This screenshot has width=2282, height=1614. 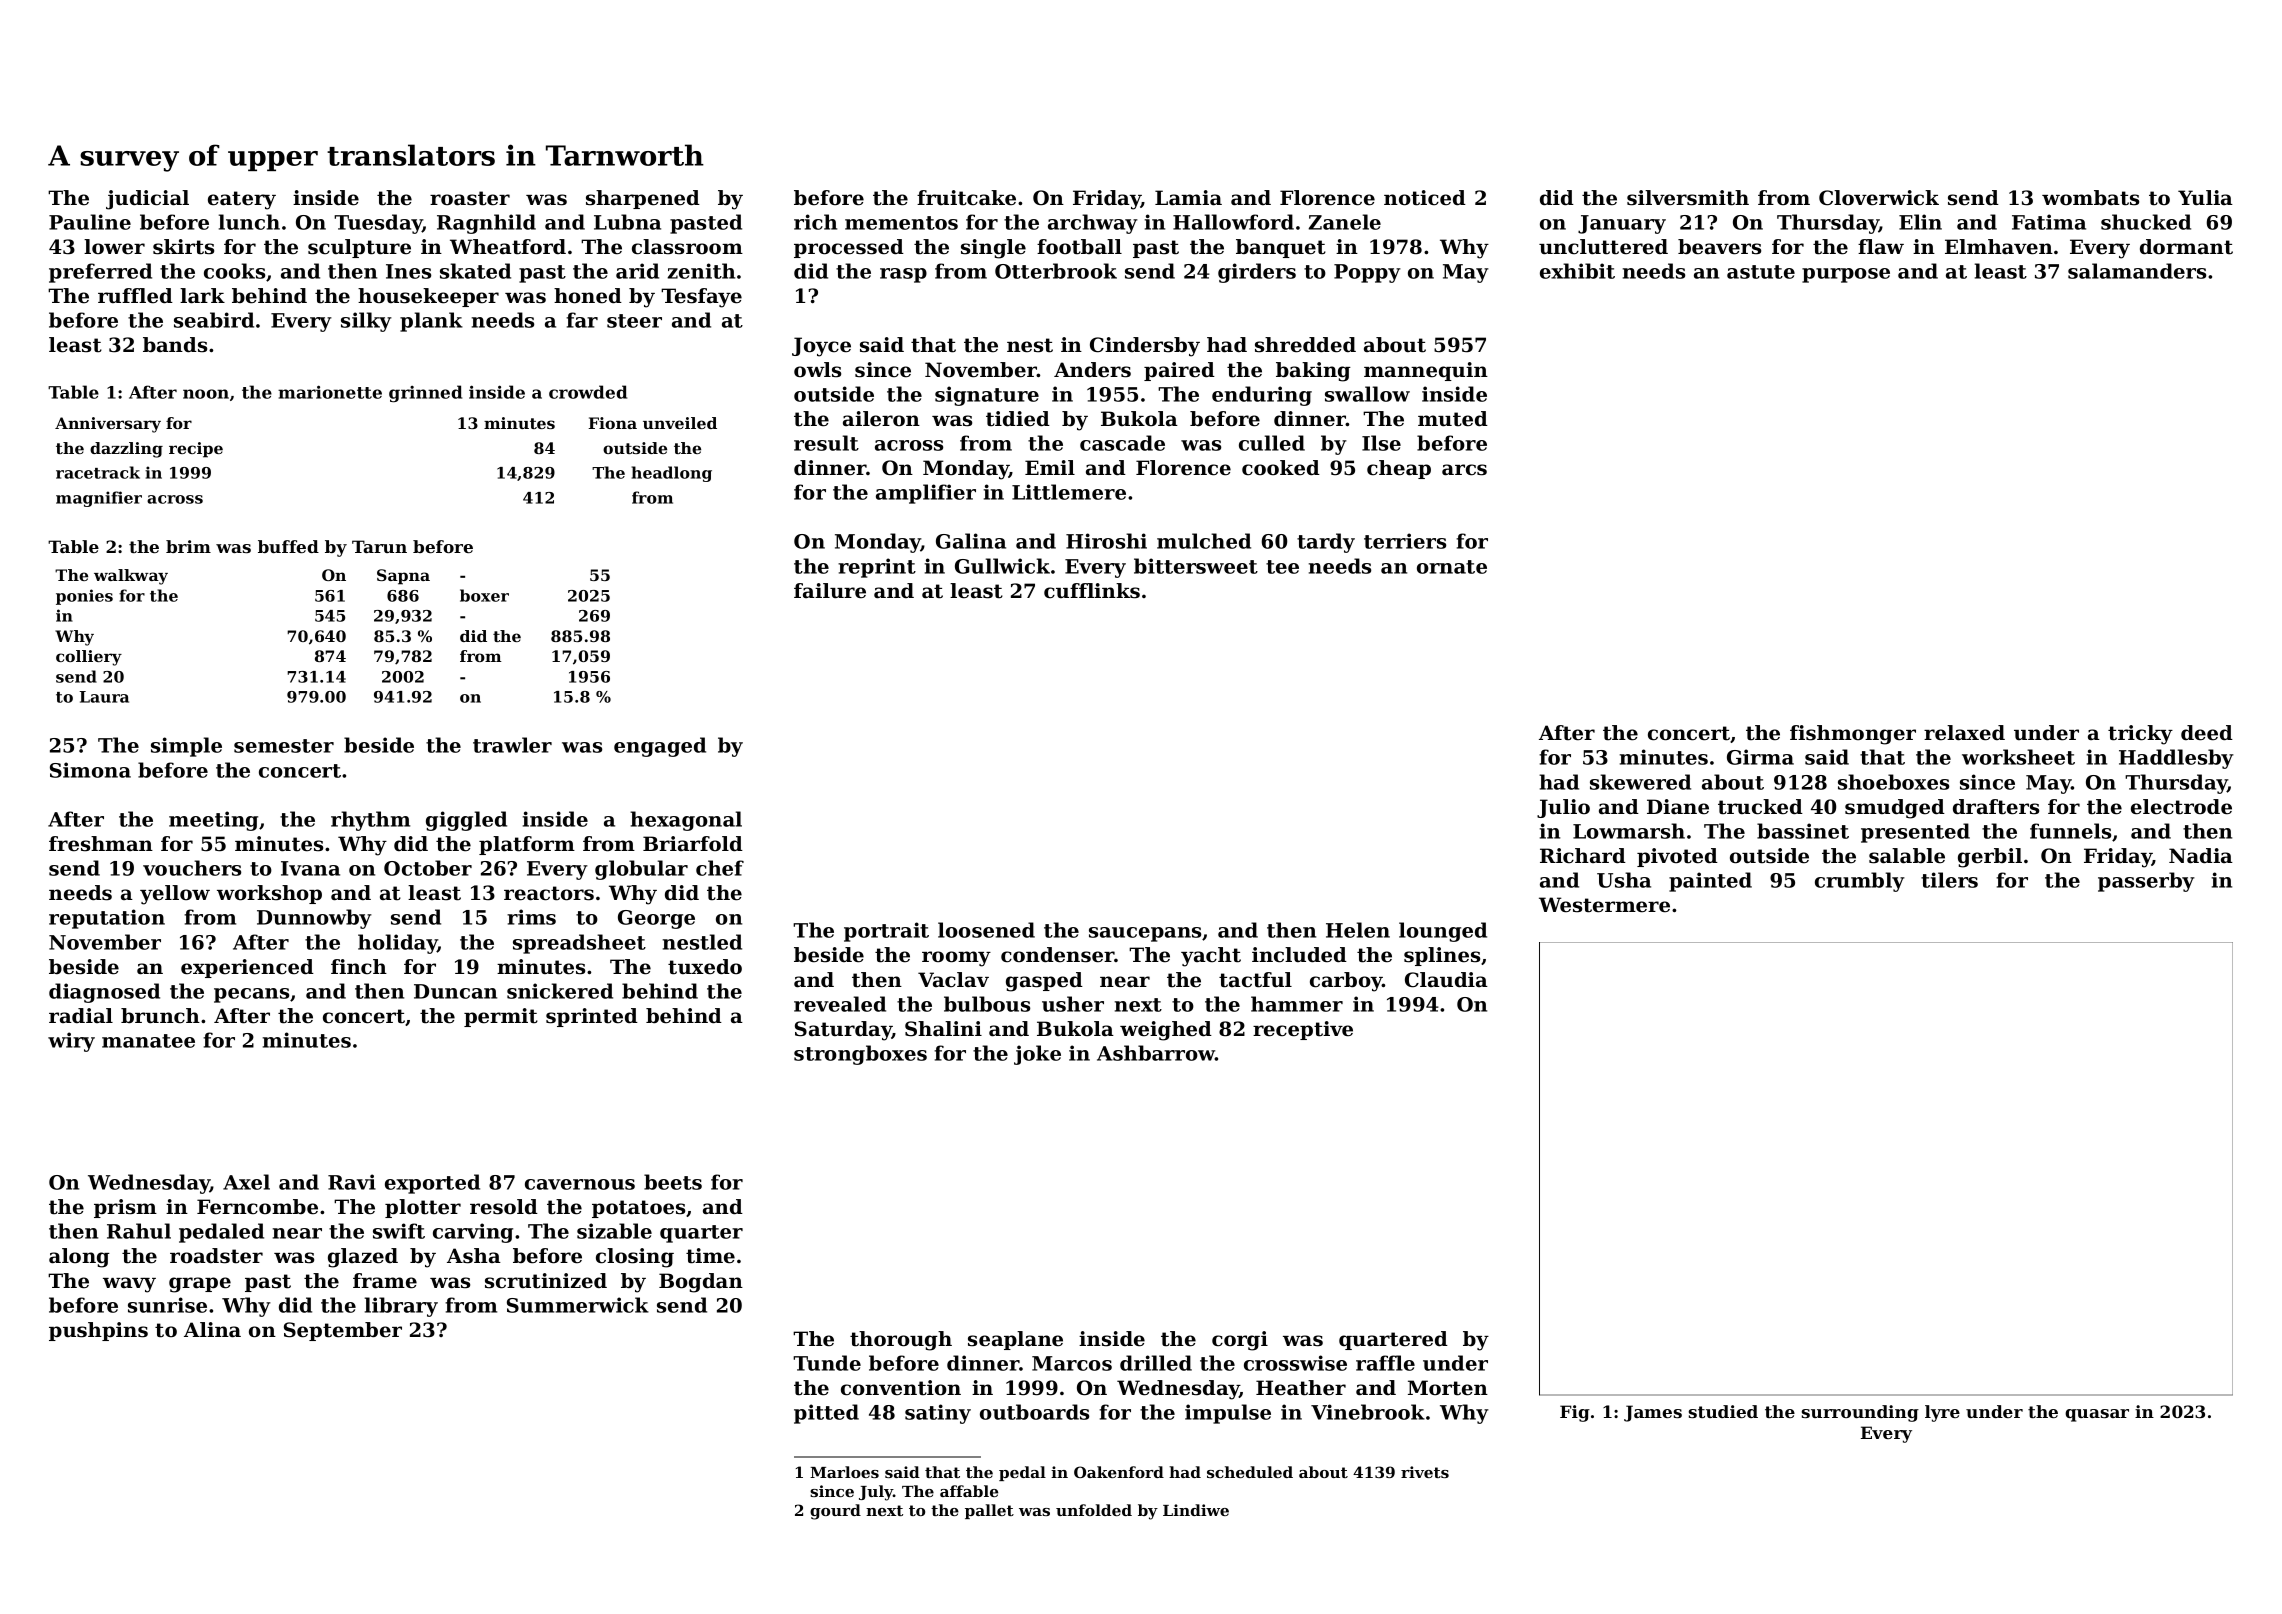 What do you see at coordinates (1240, 1341) in the screenshot?
I see `corgi` at bounding box center [1240, 1341].
